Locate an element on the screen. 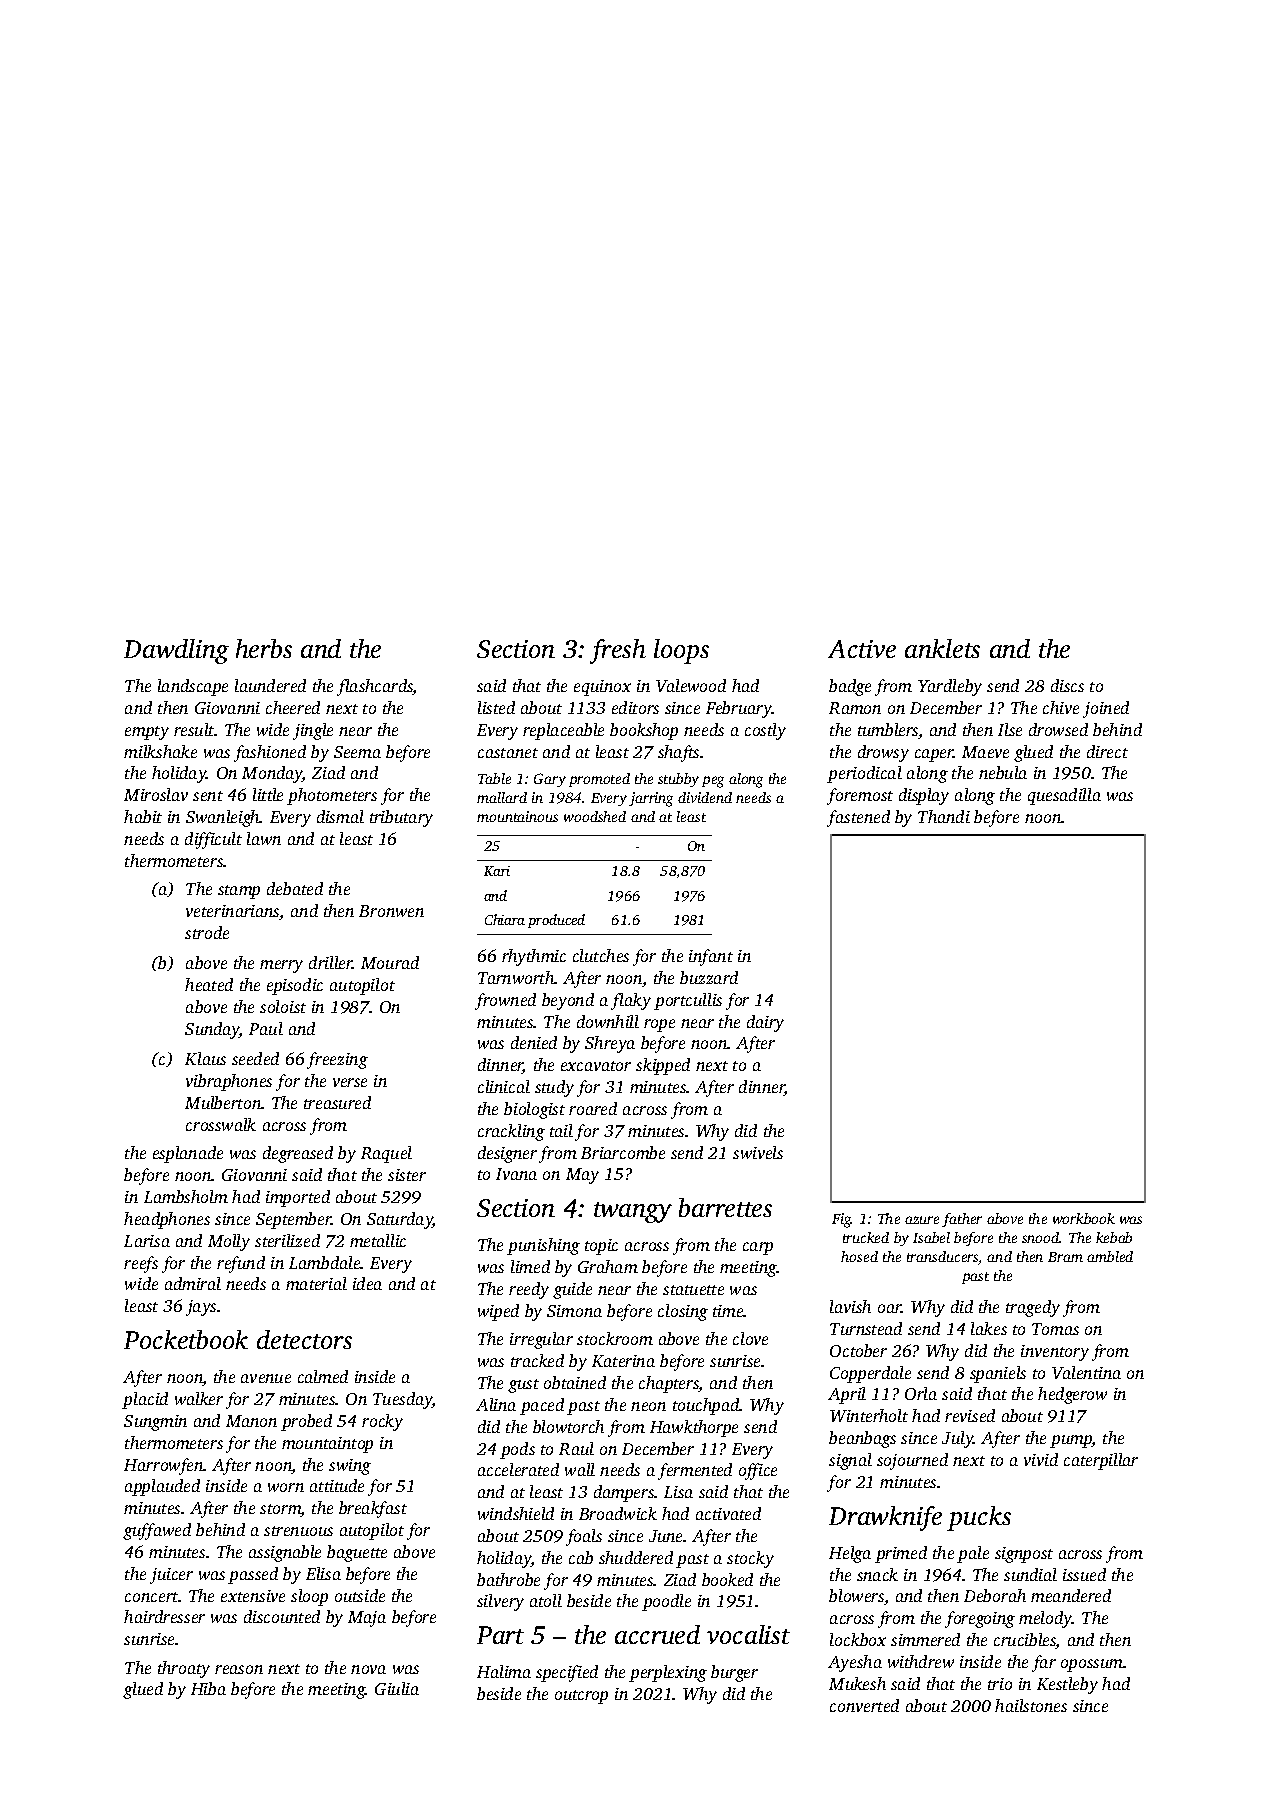  Valewood is located at coordinates (691, 685).
